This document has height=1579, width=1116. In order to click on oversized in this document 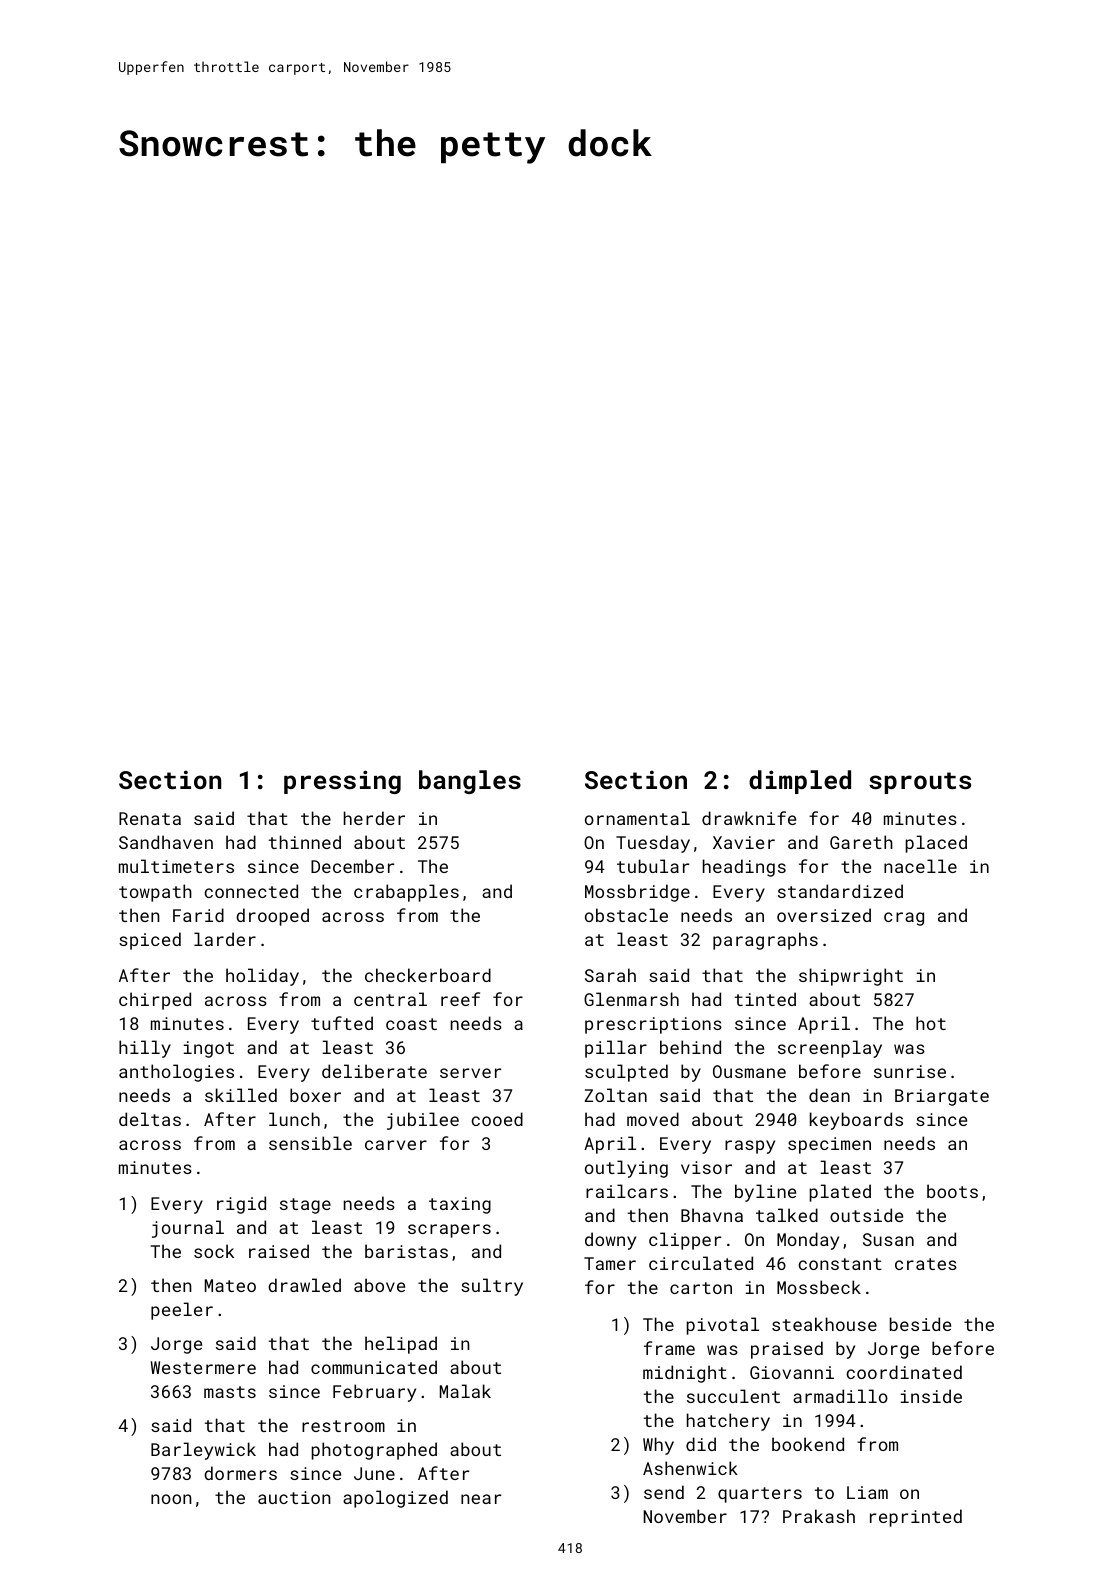, I will do `click(824, 915)`.
